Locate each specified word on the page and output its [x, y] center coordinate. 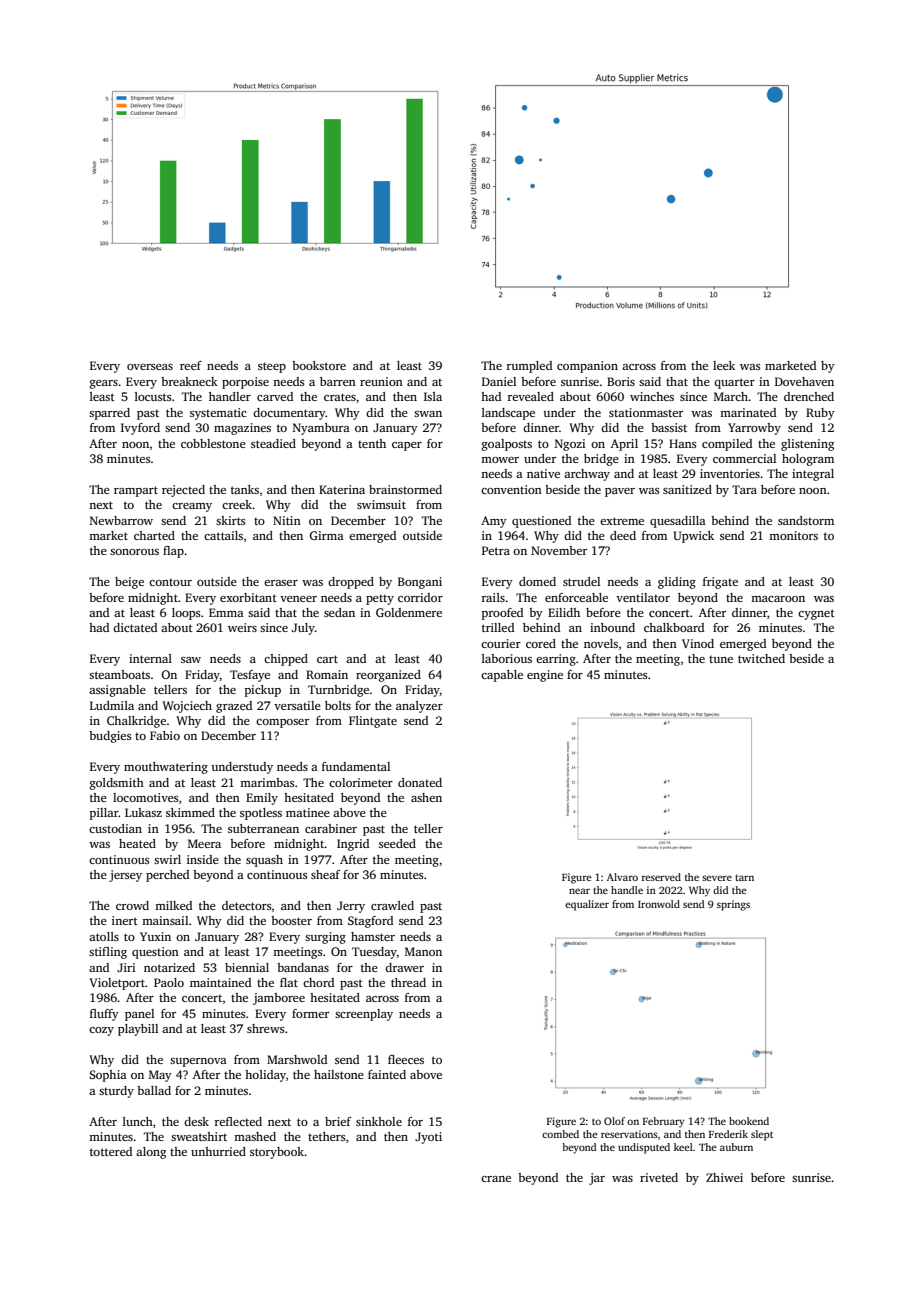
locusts [153, 396]
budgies [110, 737]
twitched [761, 658]
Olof [614, 1121]
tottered [111, 1151]
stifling [108, 953]
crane [496, 1179]
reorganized [388, 676]
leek [724, 365]
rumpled [529, 367]
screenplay [364, 1015]
